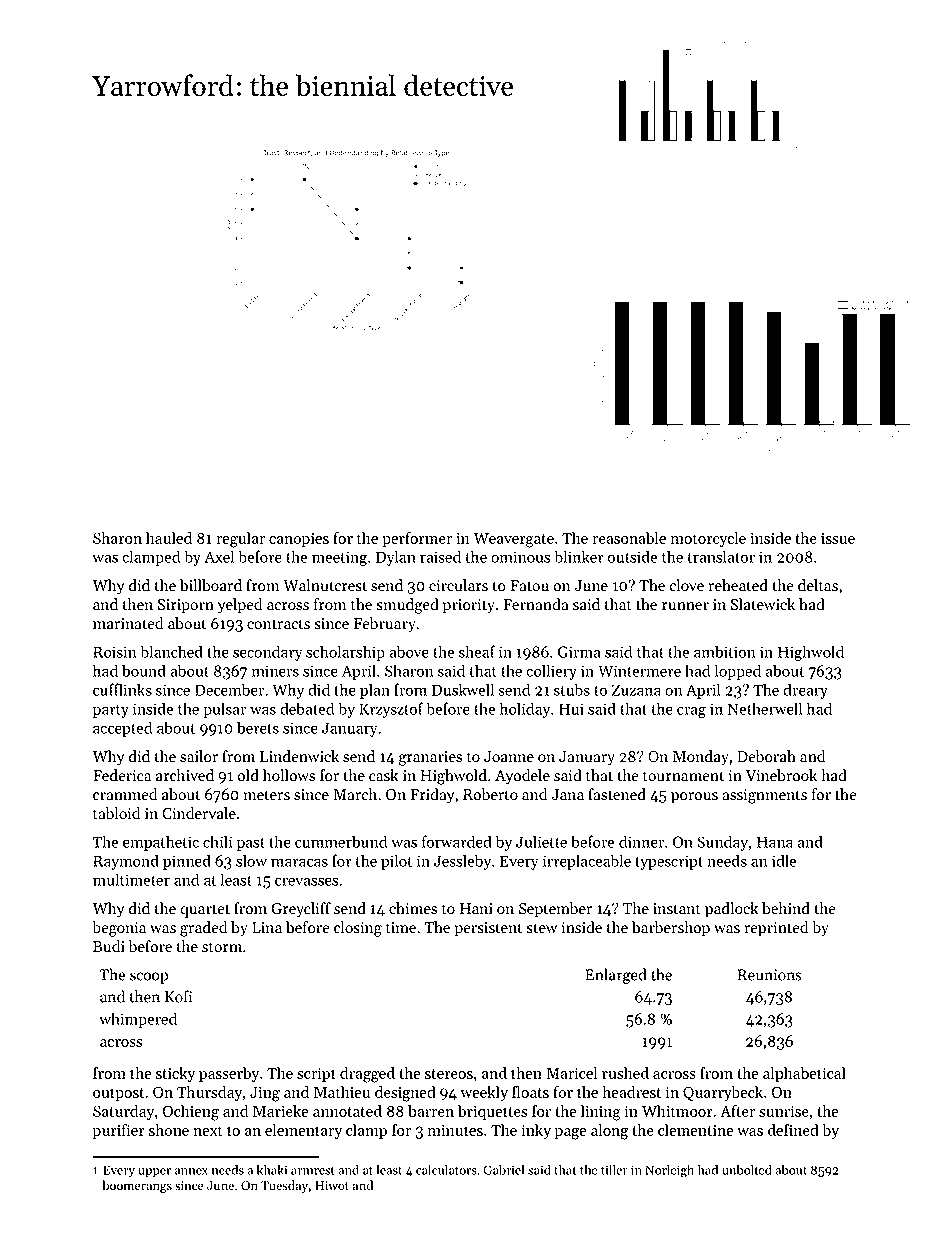 Image resolution: width=952 pixels, height=1233 pixels. What do you see at coordinates (367, 1075) in the screenshot?
I see `dragged` at bounding box center [367, 1075].
